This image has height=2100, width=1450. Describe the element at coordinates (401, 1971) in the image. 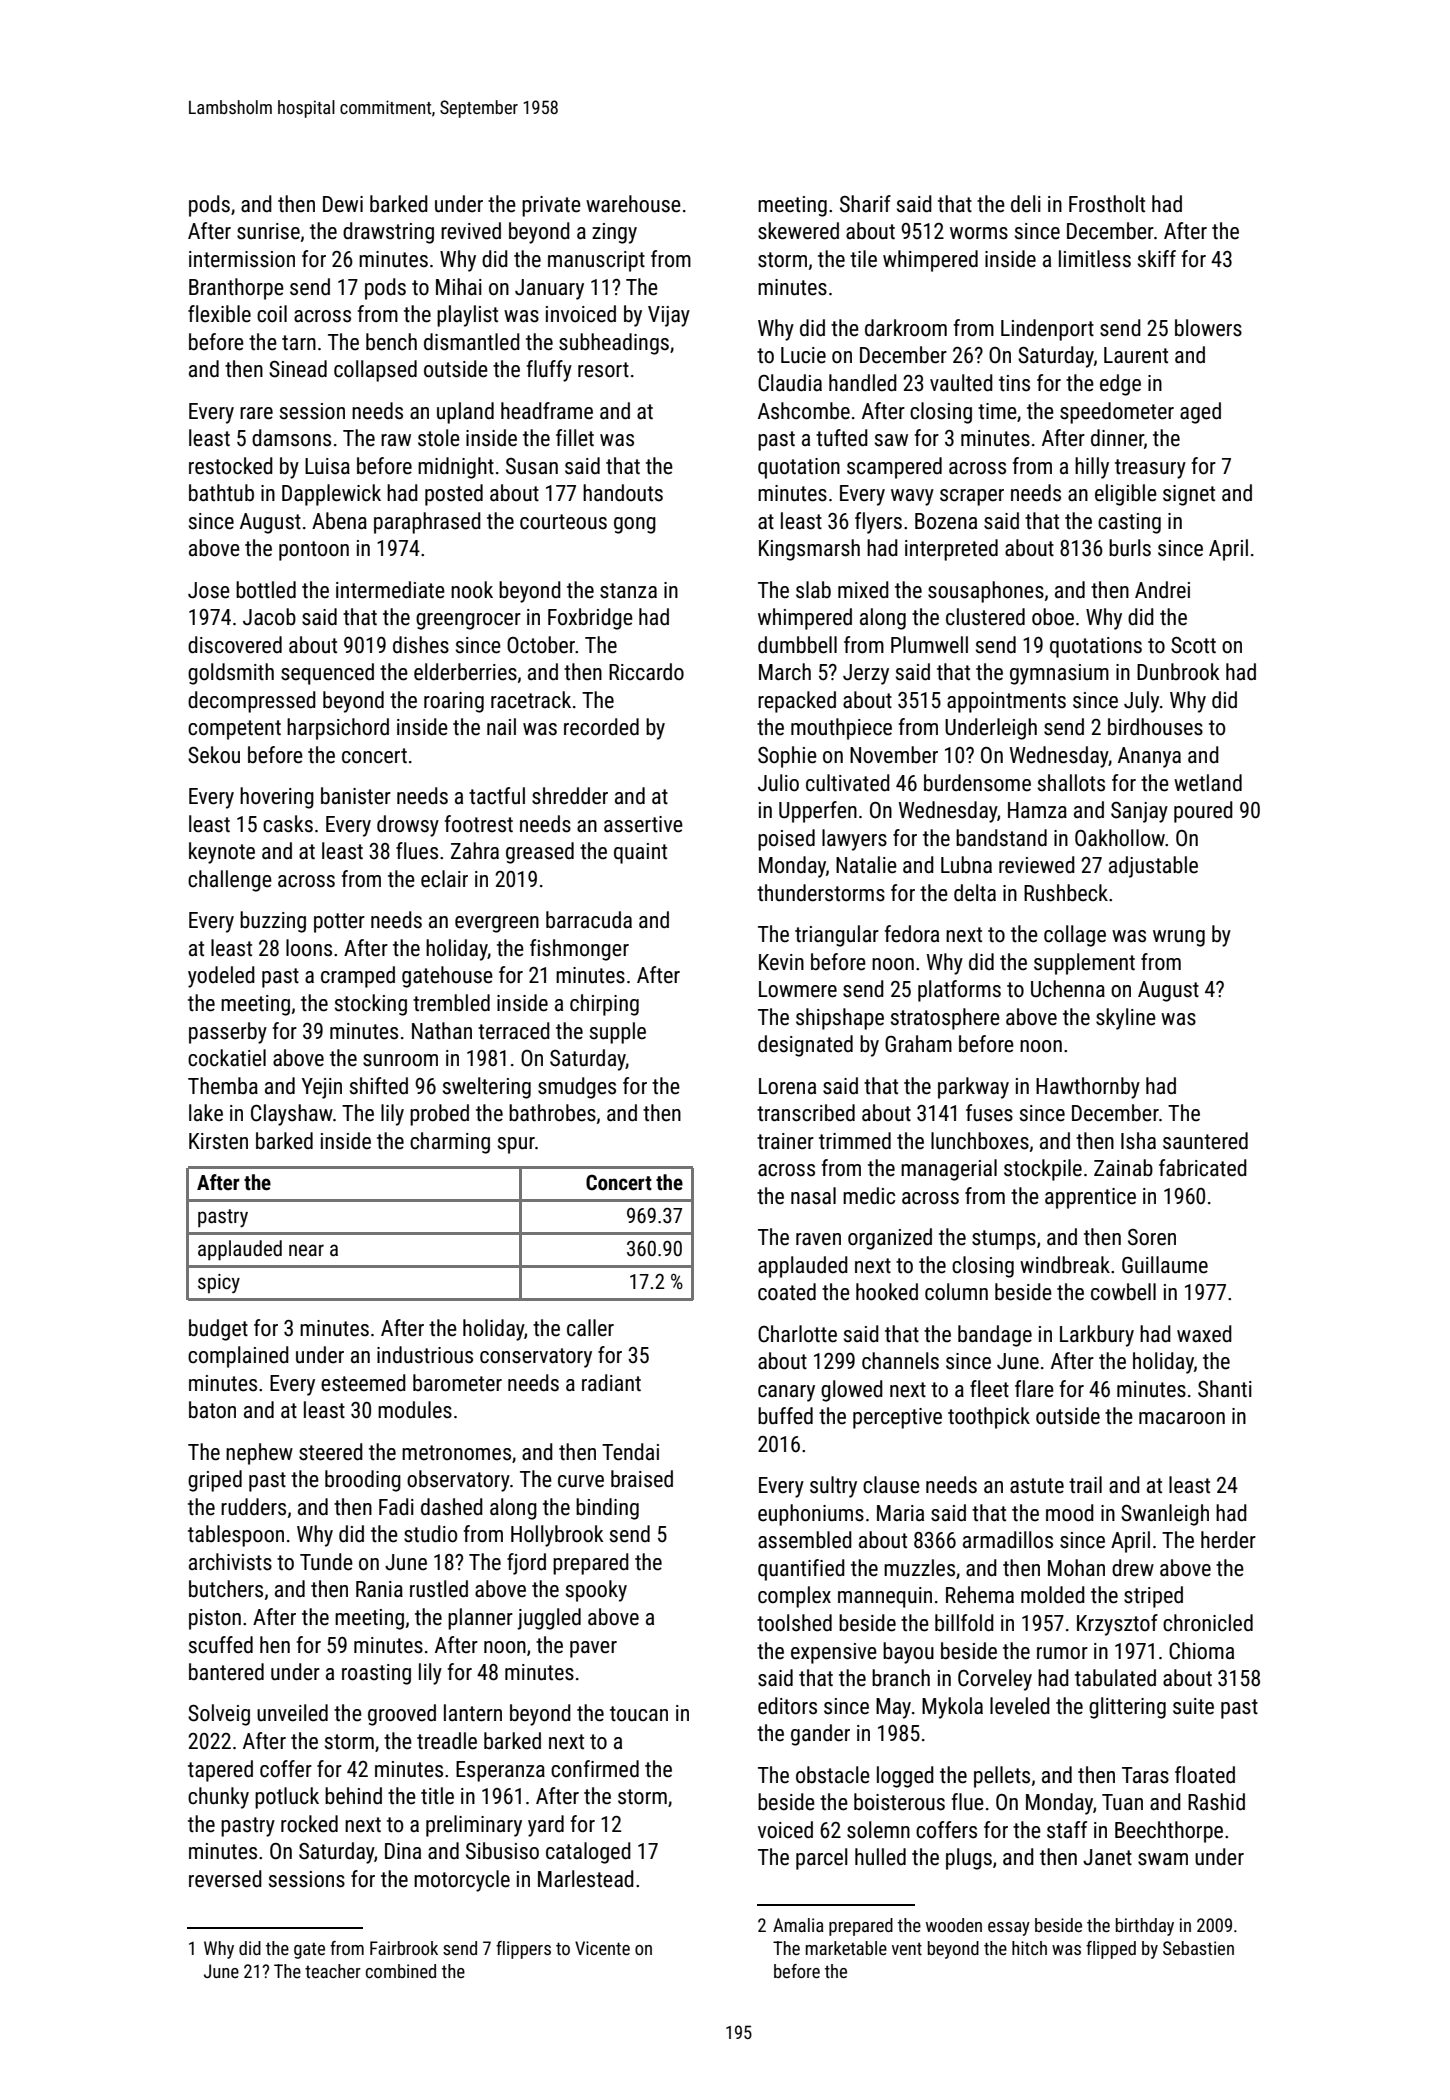

I see `combined` at that location.
